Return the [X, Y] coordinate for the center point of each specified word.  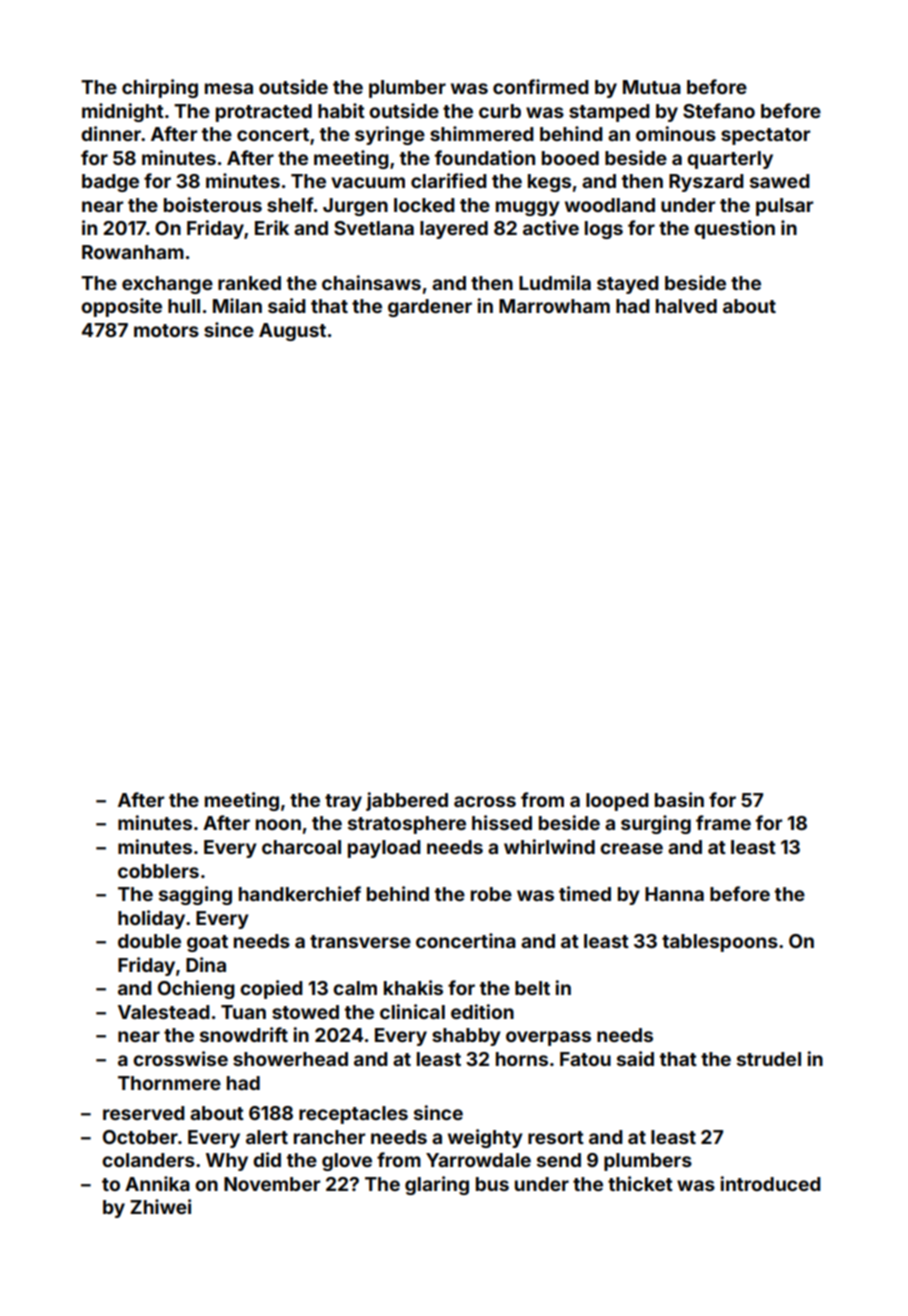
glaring [437, 1185]
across [485, 801]
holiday [151, 919]
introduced [770, 1183]
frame [723, 822]
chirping [160, 88]
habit [341, 110]
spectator [765, 136]
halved [686, 306]
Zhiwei [160, 1206]
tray [343, 802]
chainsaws [371, 282]
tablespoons [720, 943]
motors [166, 330]
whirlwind [549, 846]
